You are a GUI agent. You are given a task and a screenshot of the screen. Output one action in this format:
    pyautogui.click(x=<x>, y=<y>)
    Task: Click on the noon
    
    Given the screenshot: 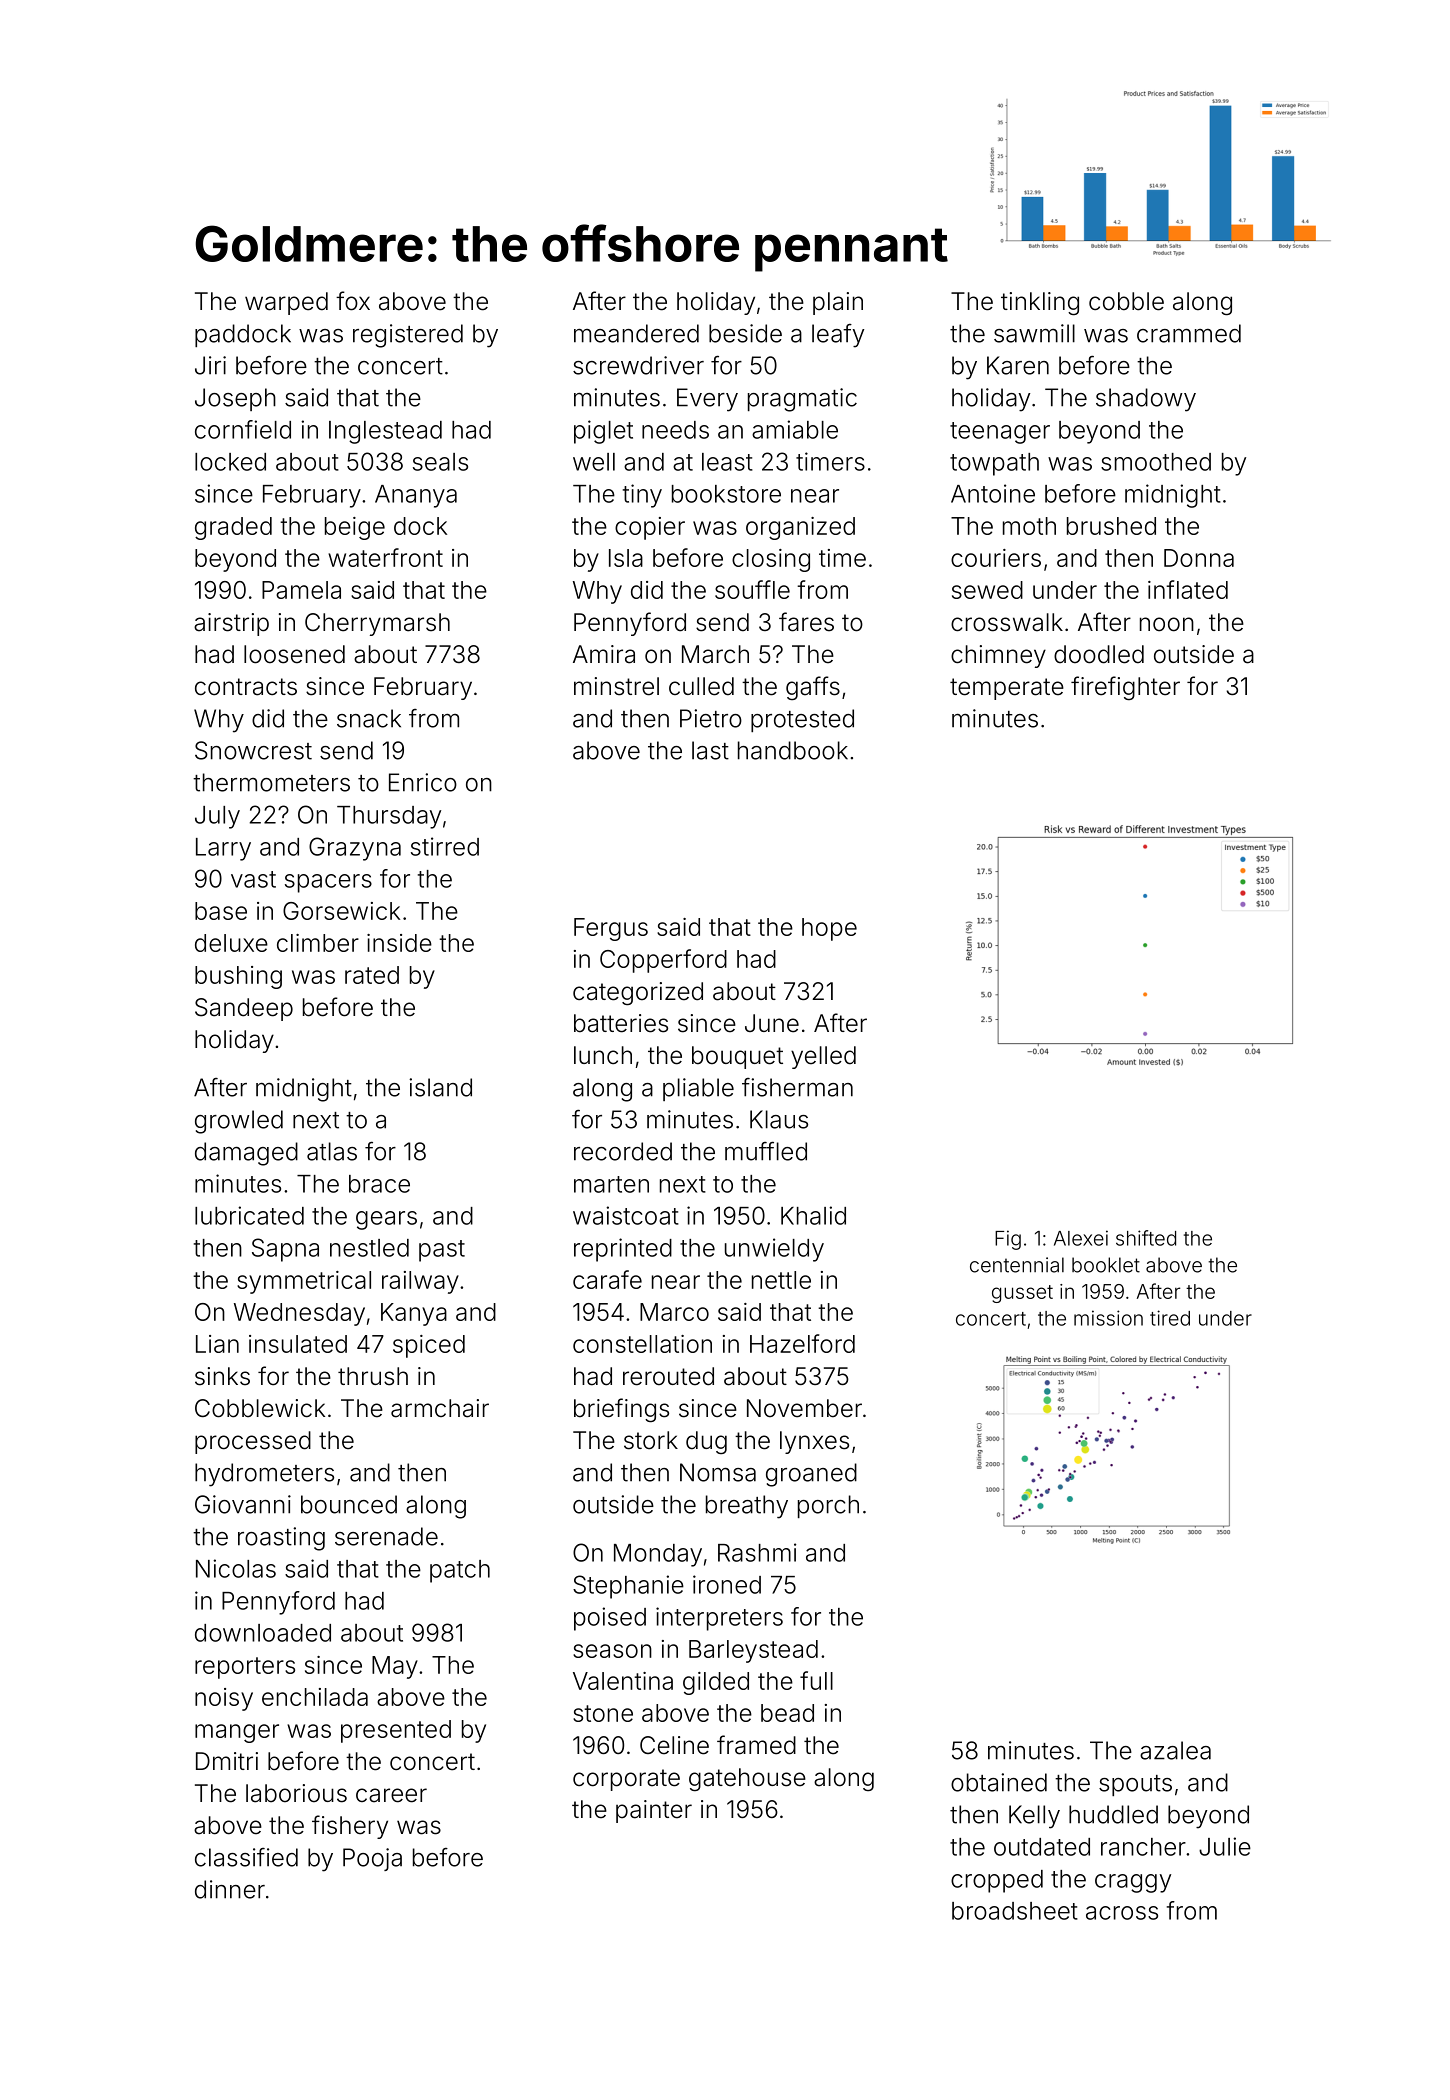 What is the action you would take?
    pyautogui.click(x=1167, y=624)
